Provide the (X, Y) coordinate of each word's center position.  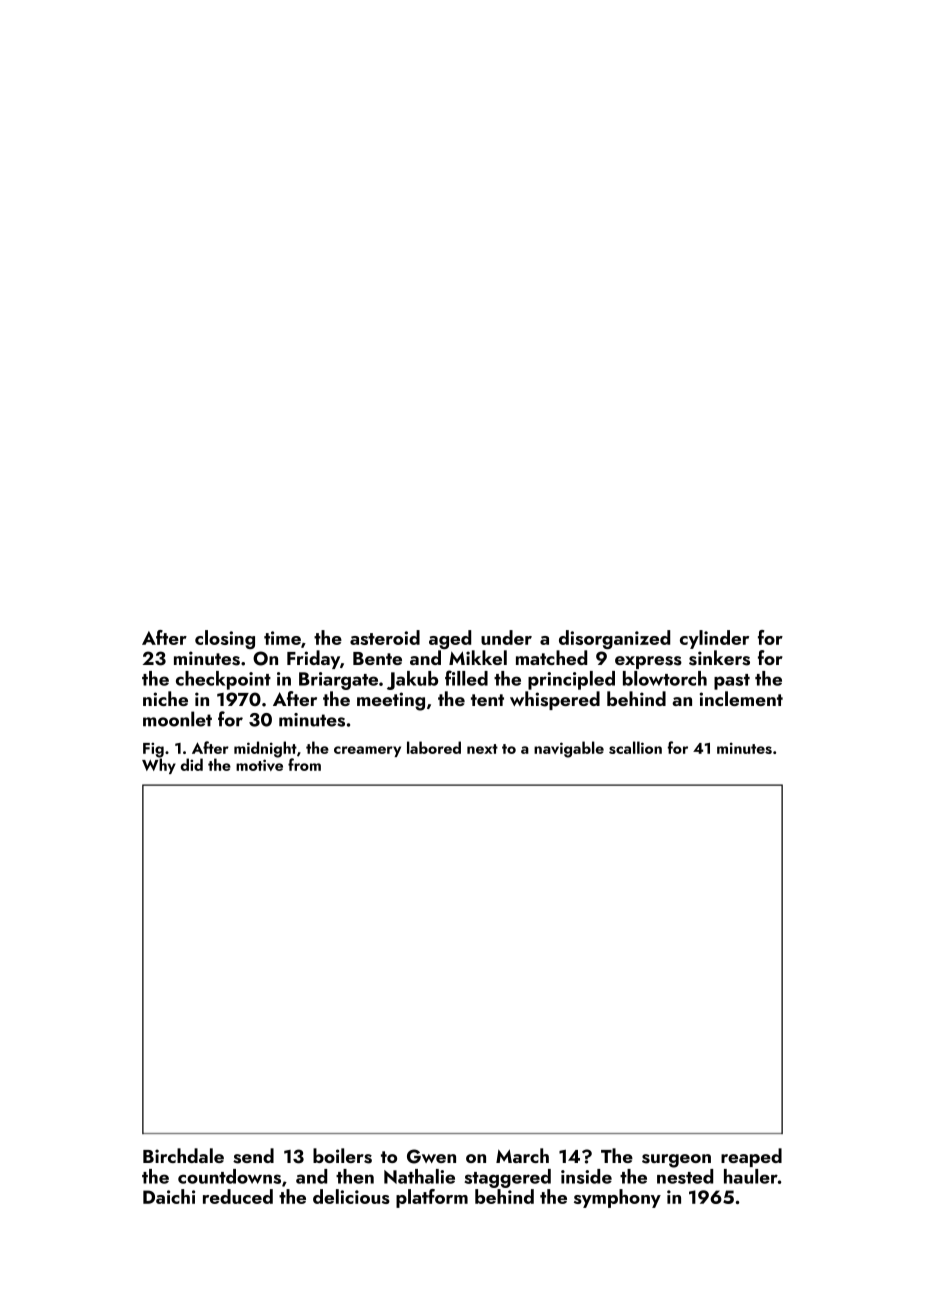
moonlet (177, 719)
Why (159, 766)
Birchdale (183, 1155)
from (304, 764)
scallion (635, 747)
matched (551, 657)
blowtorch (665, 678)
